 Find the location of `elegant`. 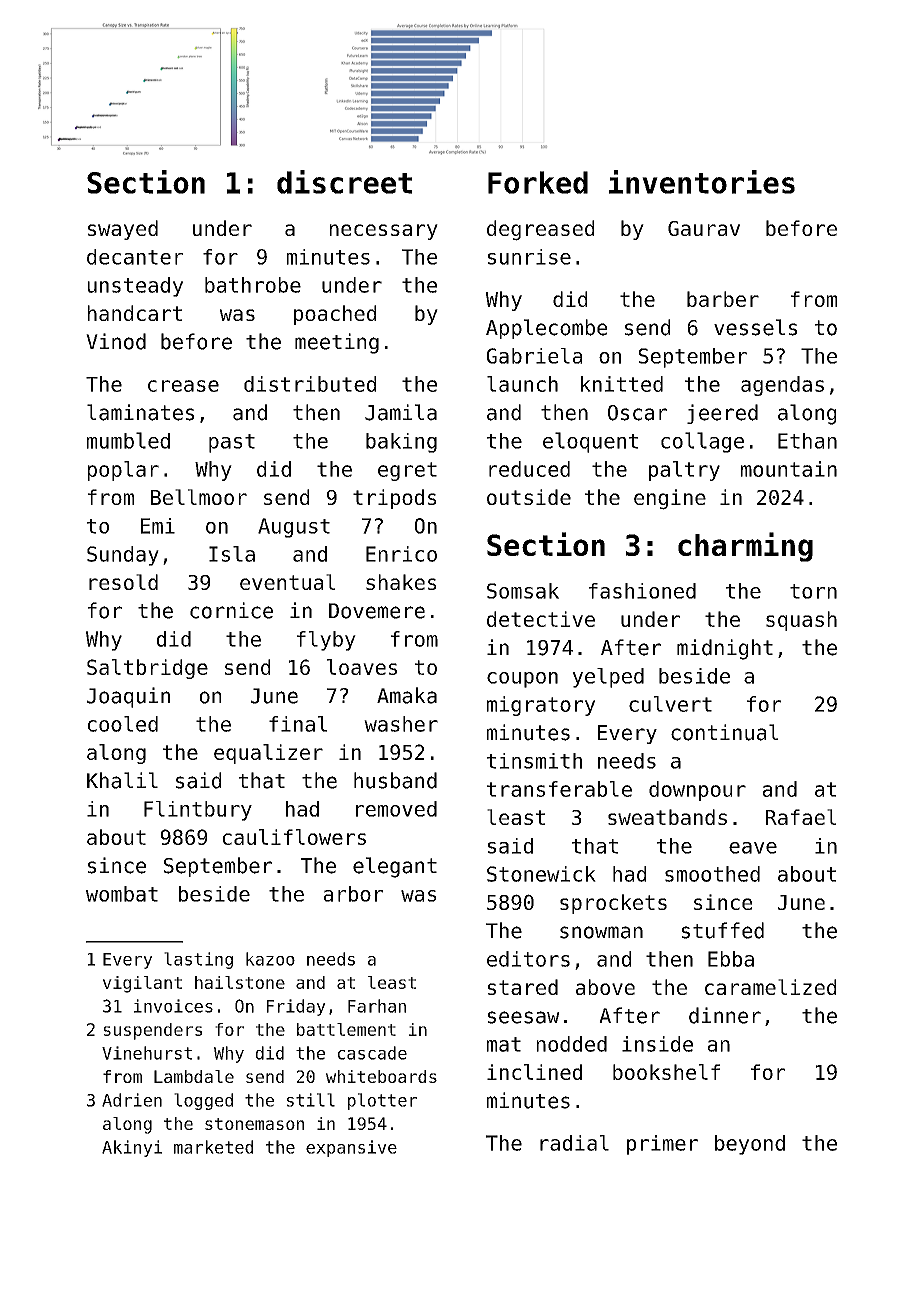

elegant is located at coordinates (395, 867).
